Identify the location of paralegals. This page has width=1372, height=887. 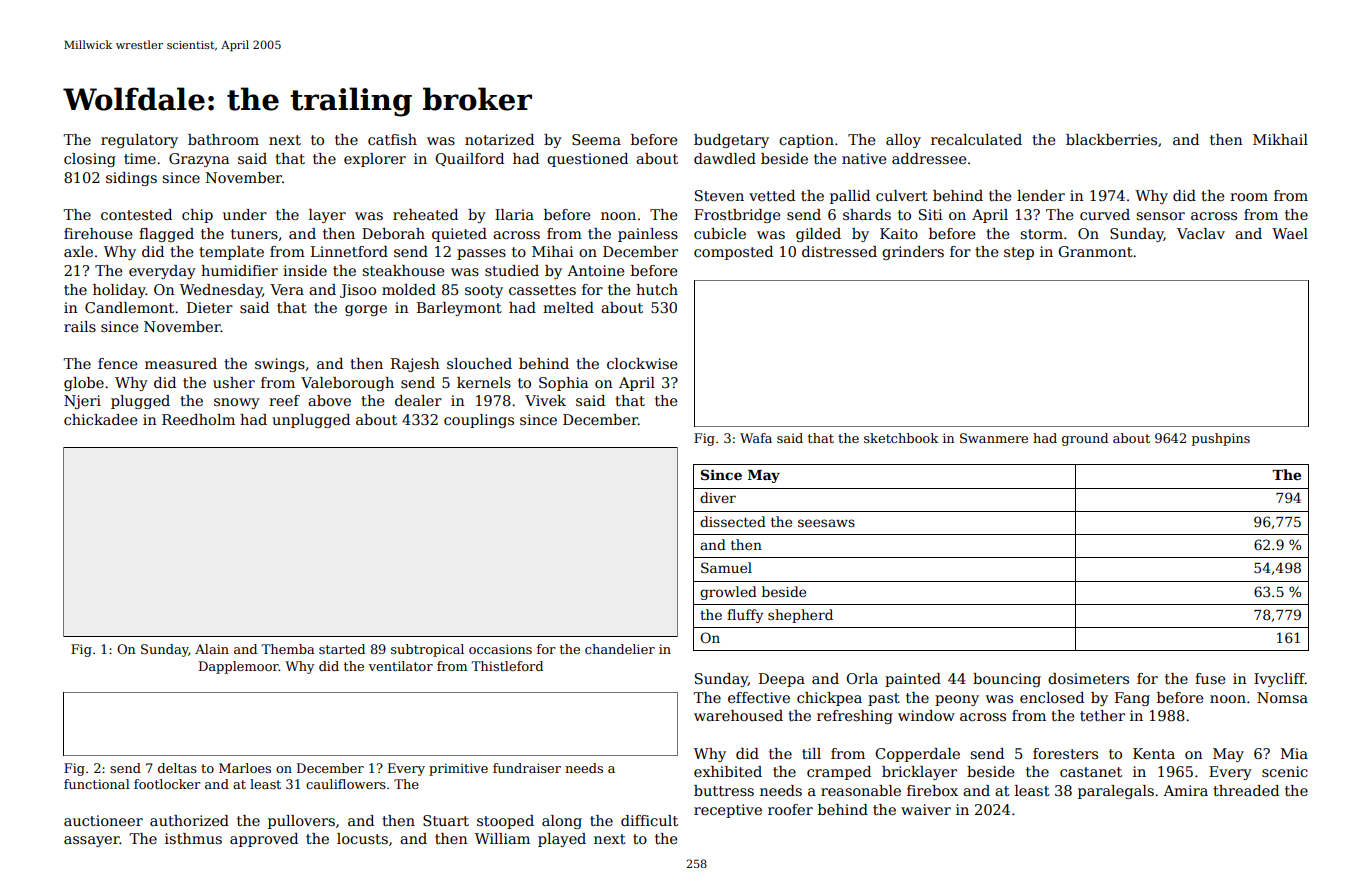
(1116, 792).
